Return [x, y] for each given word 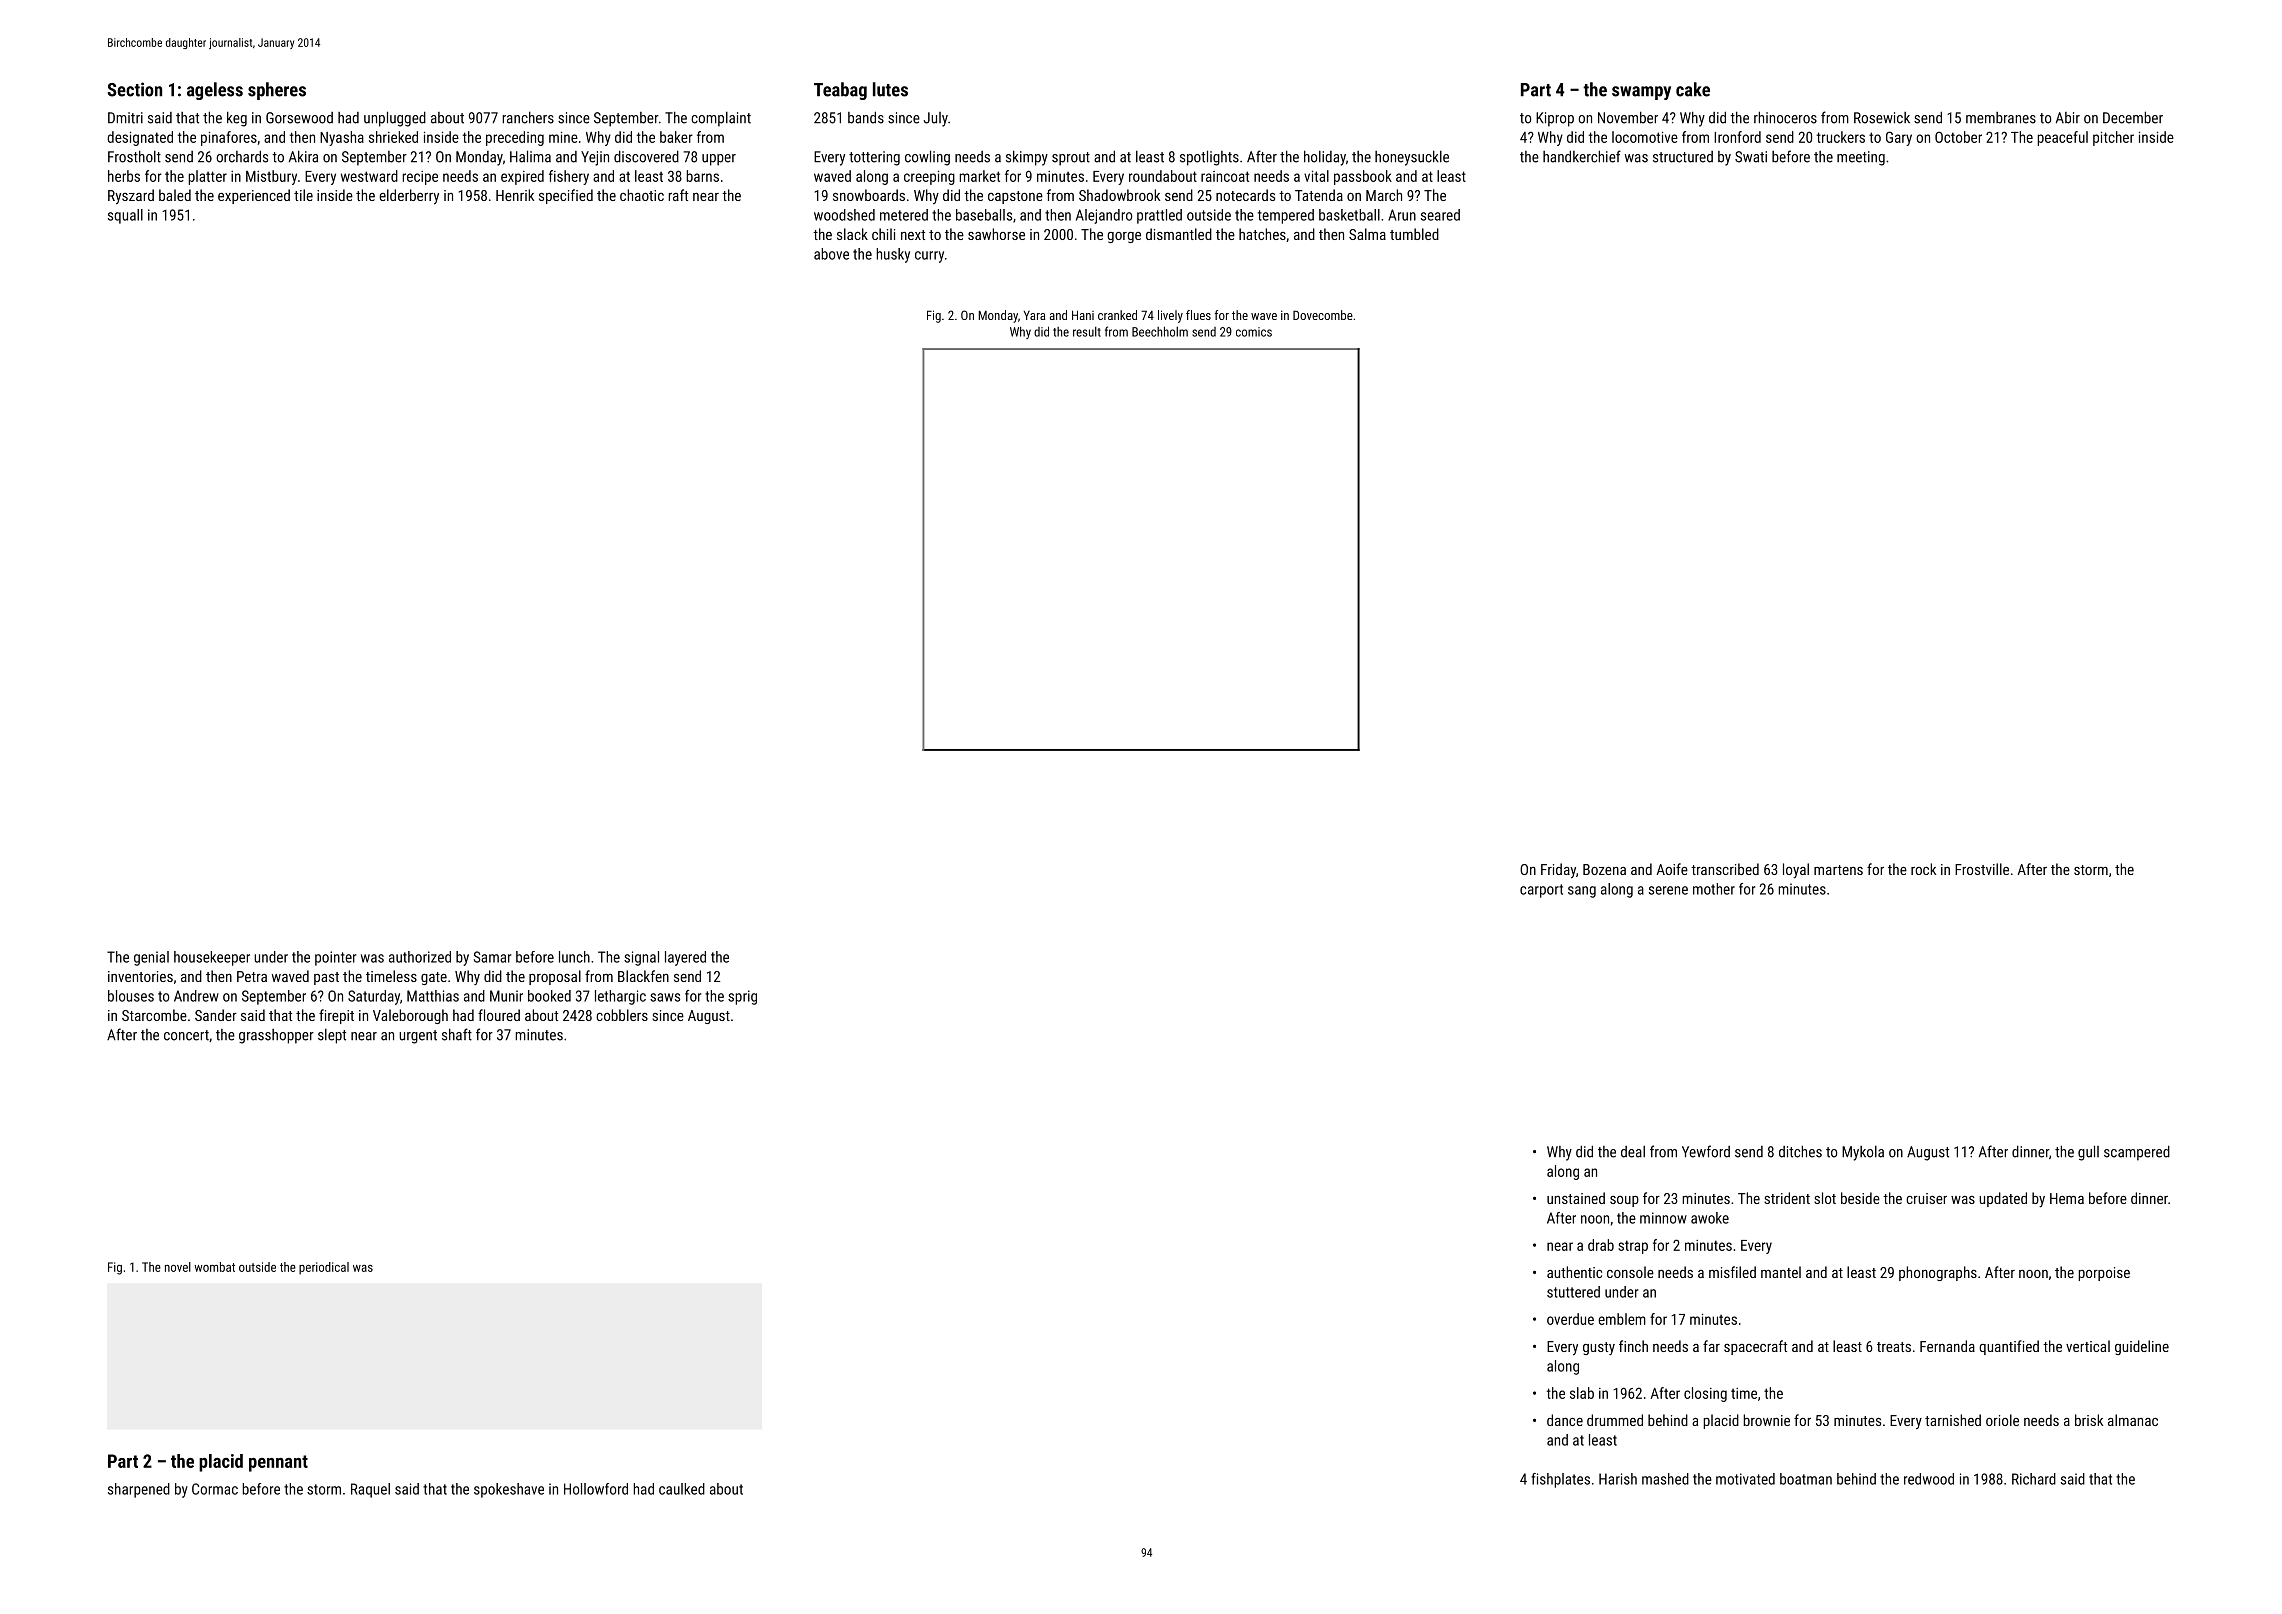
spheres [277, 91]
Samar [492, 957]
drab [1601, 1245]
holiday [1325, 158]
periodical [324, 1268]
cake [1693, 89]
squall [125, 216]
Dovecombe [1323, 315]
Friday [1558, 871]
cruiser [1926, 1198]
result [1087, 332]
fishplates [1560, 1480]
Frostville [1982, 869]
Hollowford [596, 1489]
